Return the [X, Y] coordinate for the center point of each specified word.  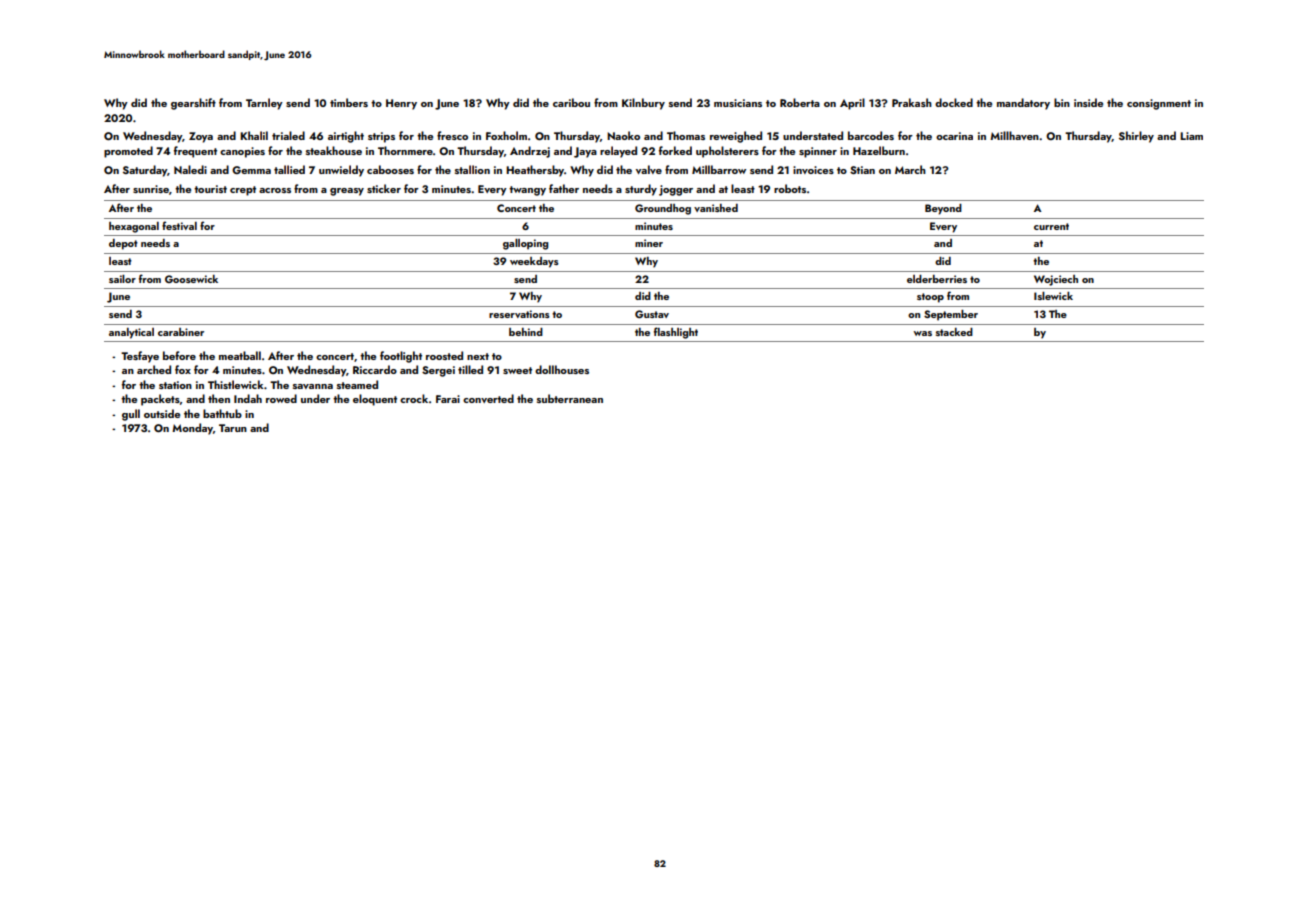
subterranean [570, 398]
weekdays [534, 262]
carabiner [181, 332]
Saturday [145, 171]
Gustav [652, 314]
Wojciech [1056, 280]
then [219, 398]
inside [1088, 102]
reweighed [736, 137]
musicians [738, 103]
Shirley [1136, 137]
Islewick [1053, 296]
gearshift [193, 104]
